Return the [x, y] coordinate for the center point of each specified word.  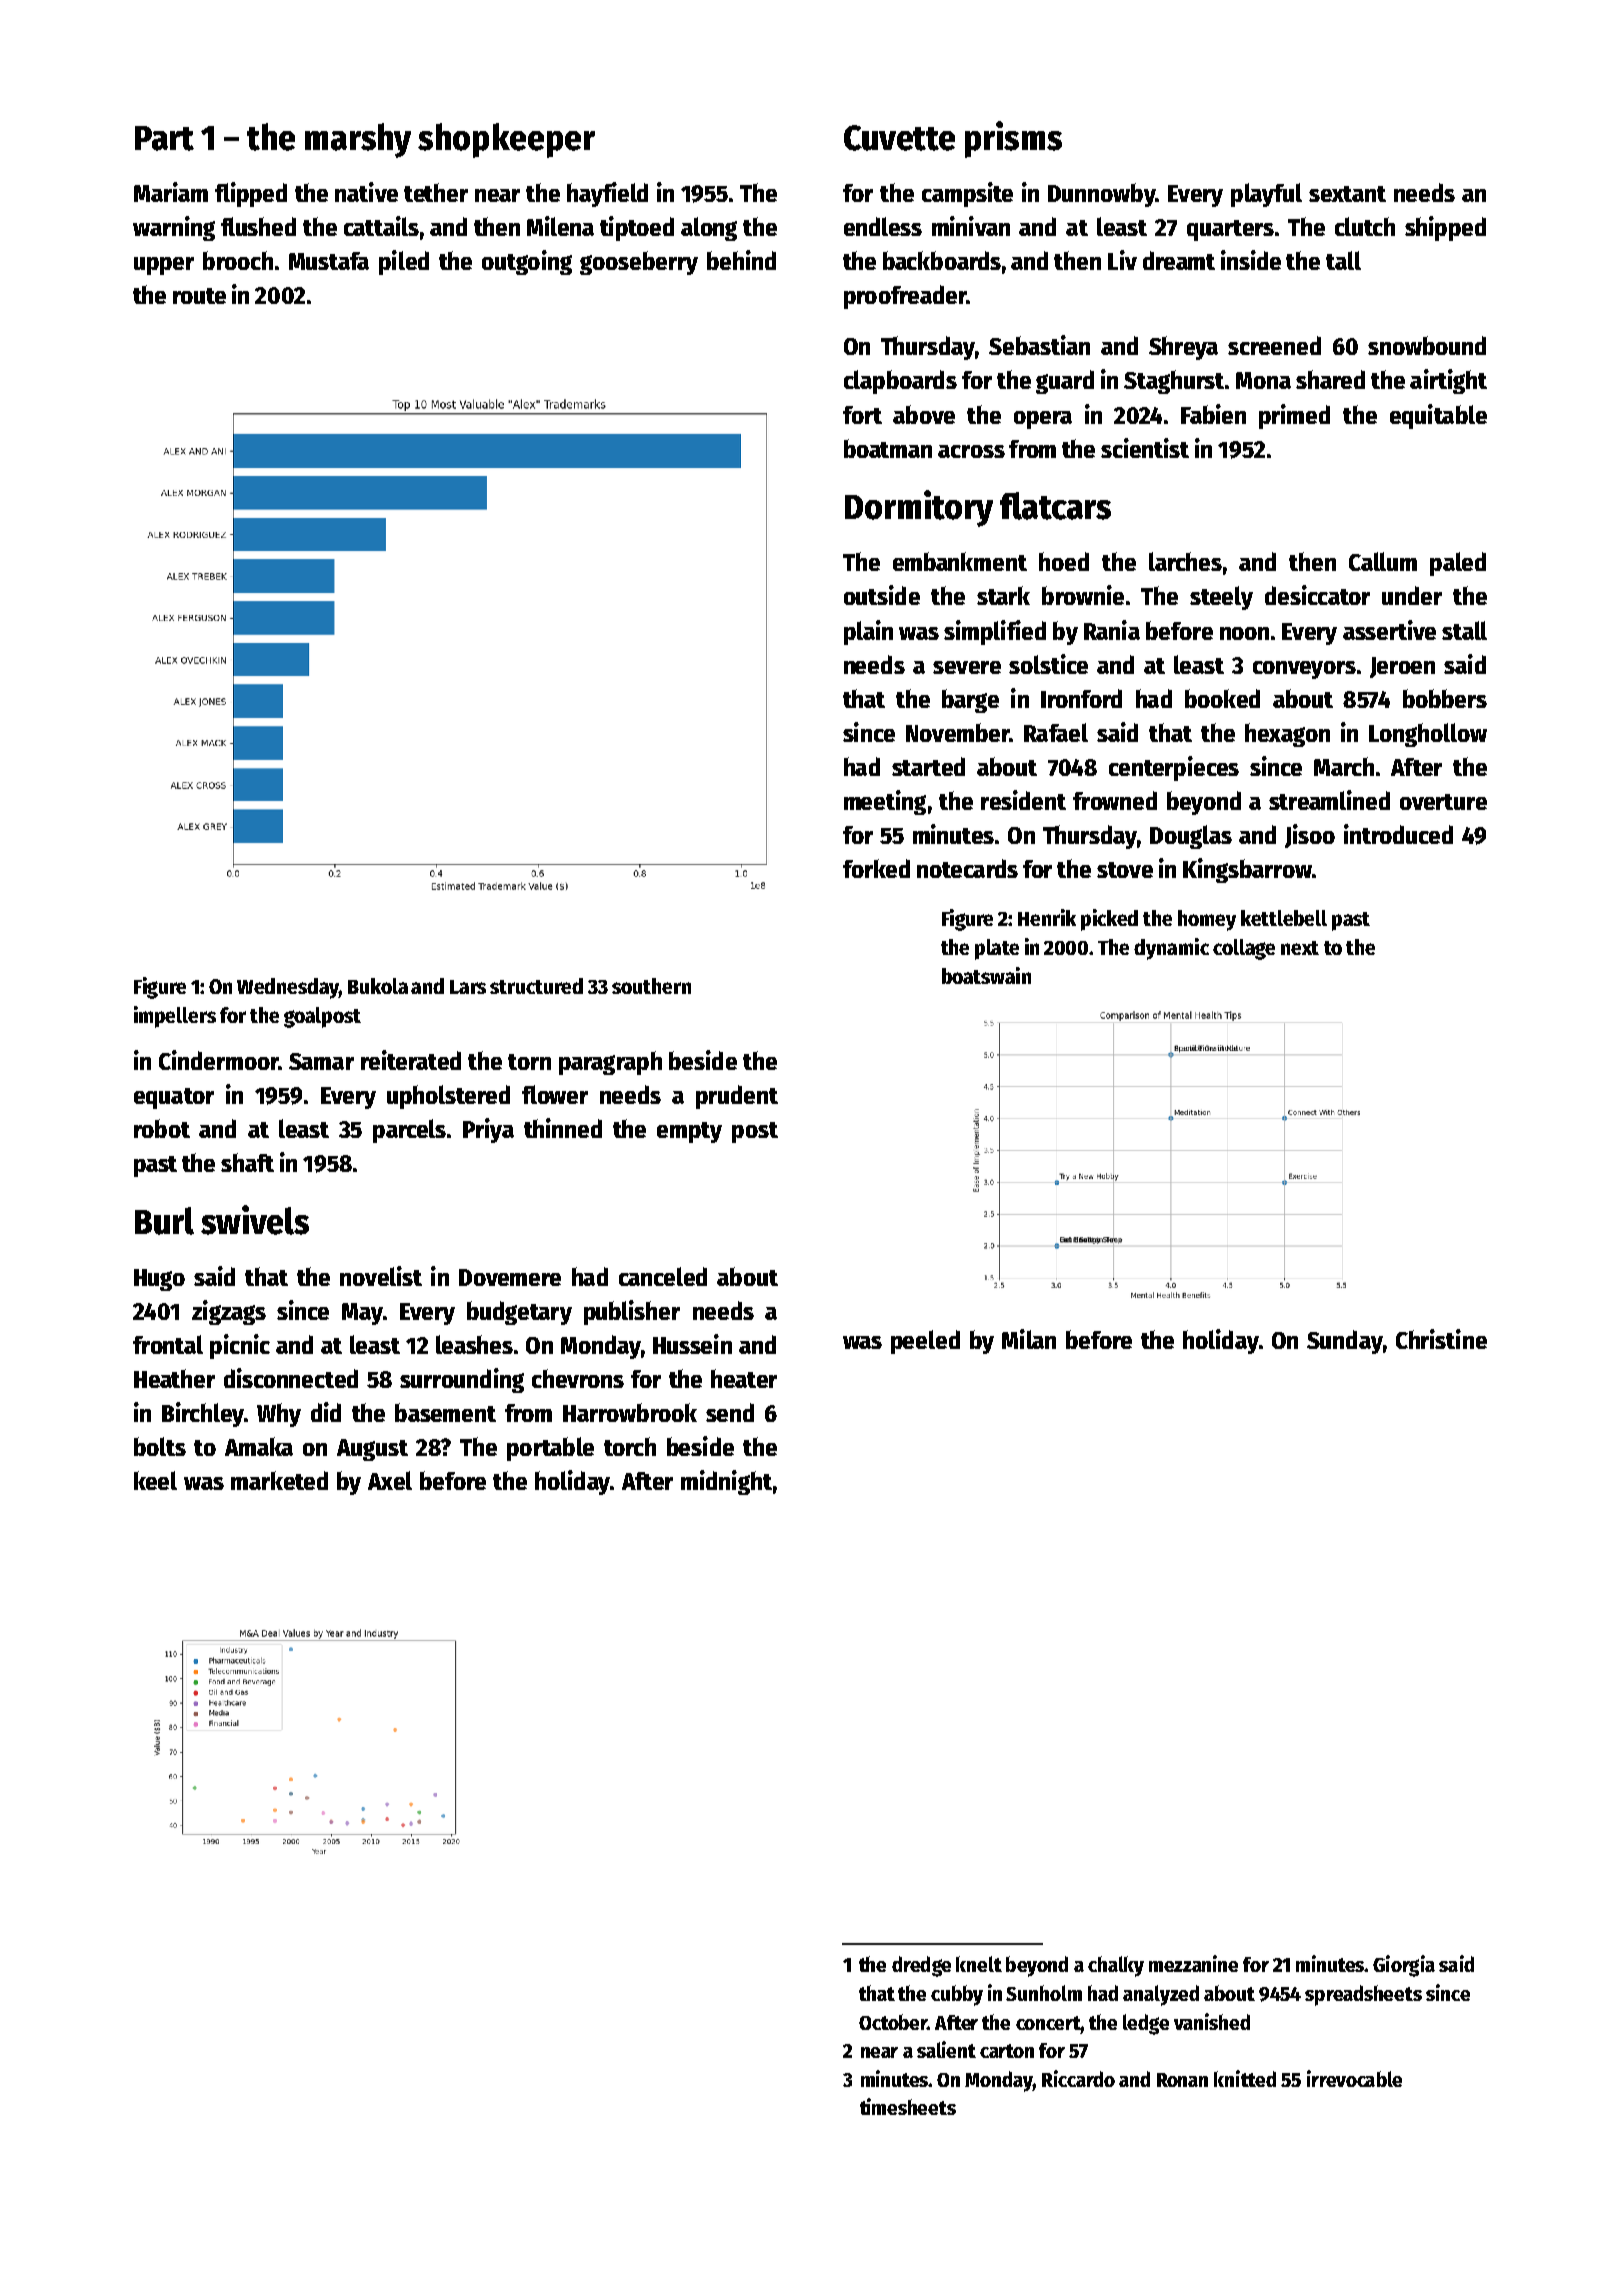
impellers [175, 1017]
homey [1207, 920]
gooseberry [639, 263]
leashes [474, 1344]
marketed [279, 1480]
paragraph [610, 1063]
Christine [1441, 1339]
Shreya [1183, 348]
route [199, 296]
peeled [925, 1342]
